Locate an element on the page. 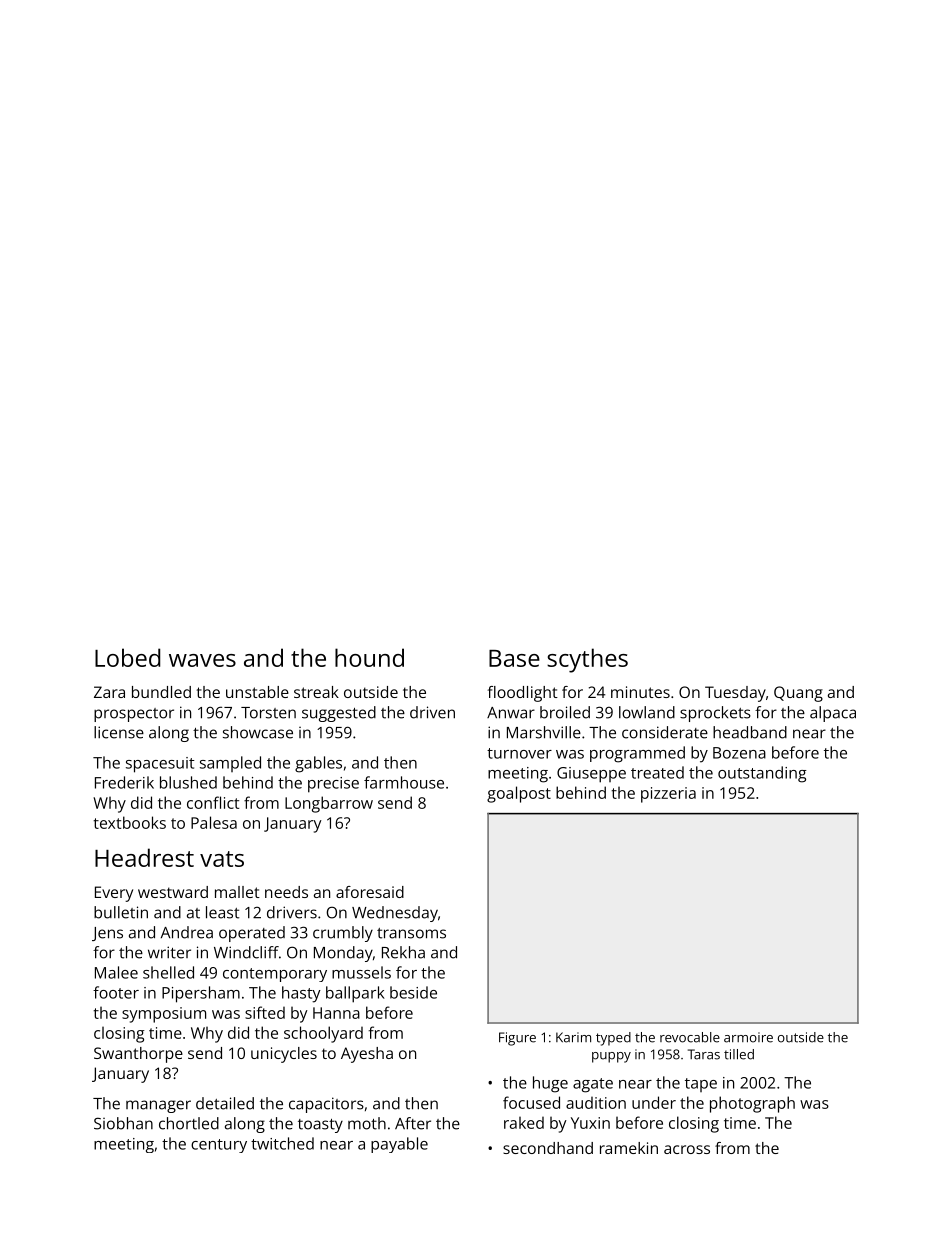 This document has height=1233, width=952. Base is located at coordinates (514, 658).
